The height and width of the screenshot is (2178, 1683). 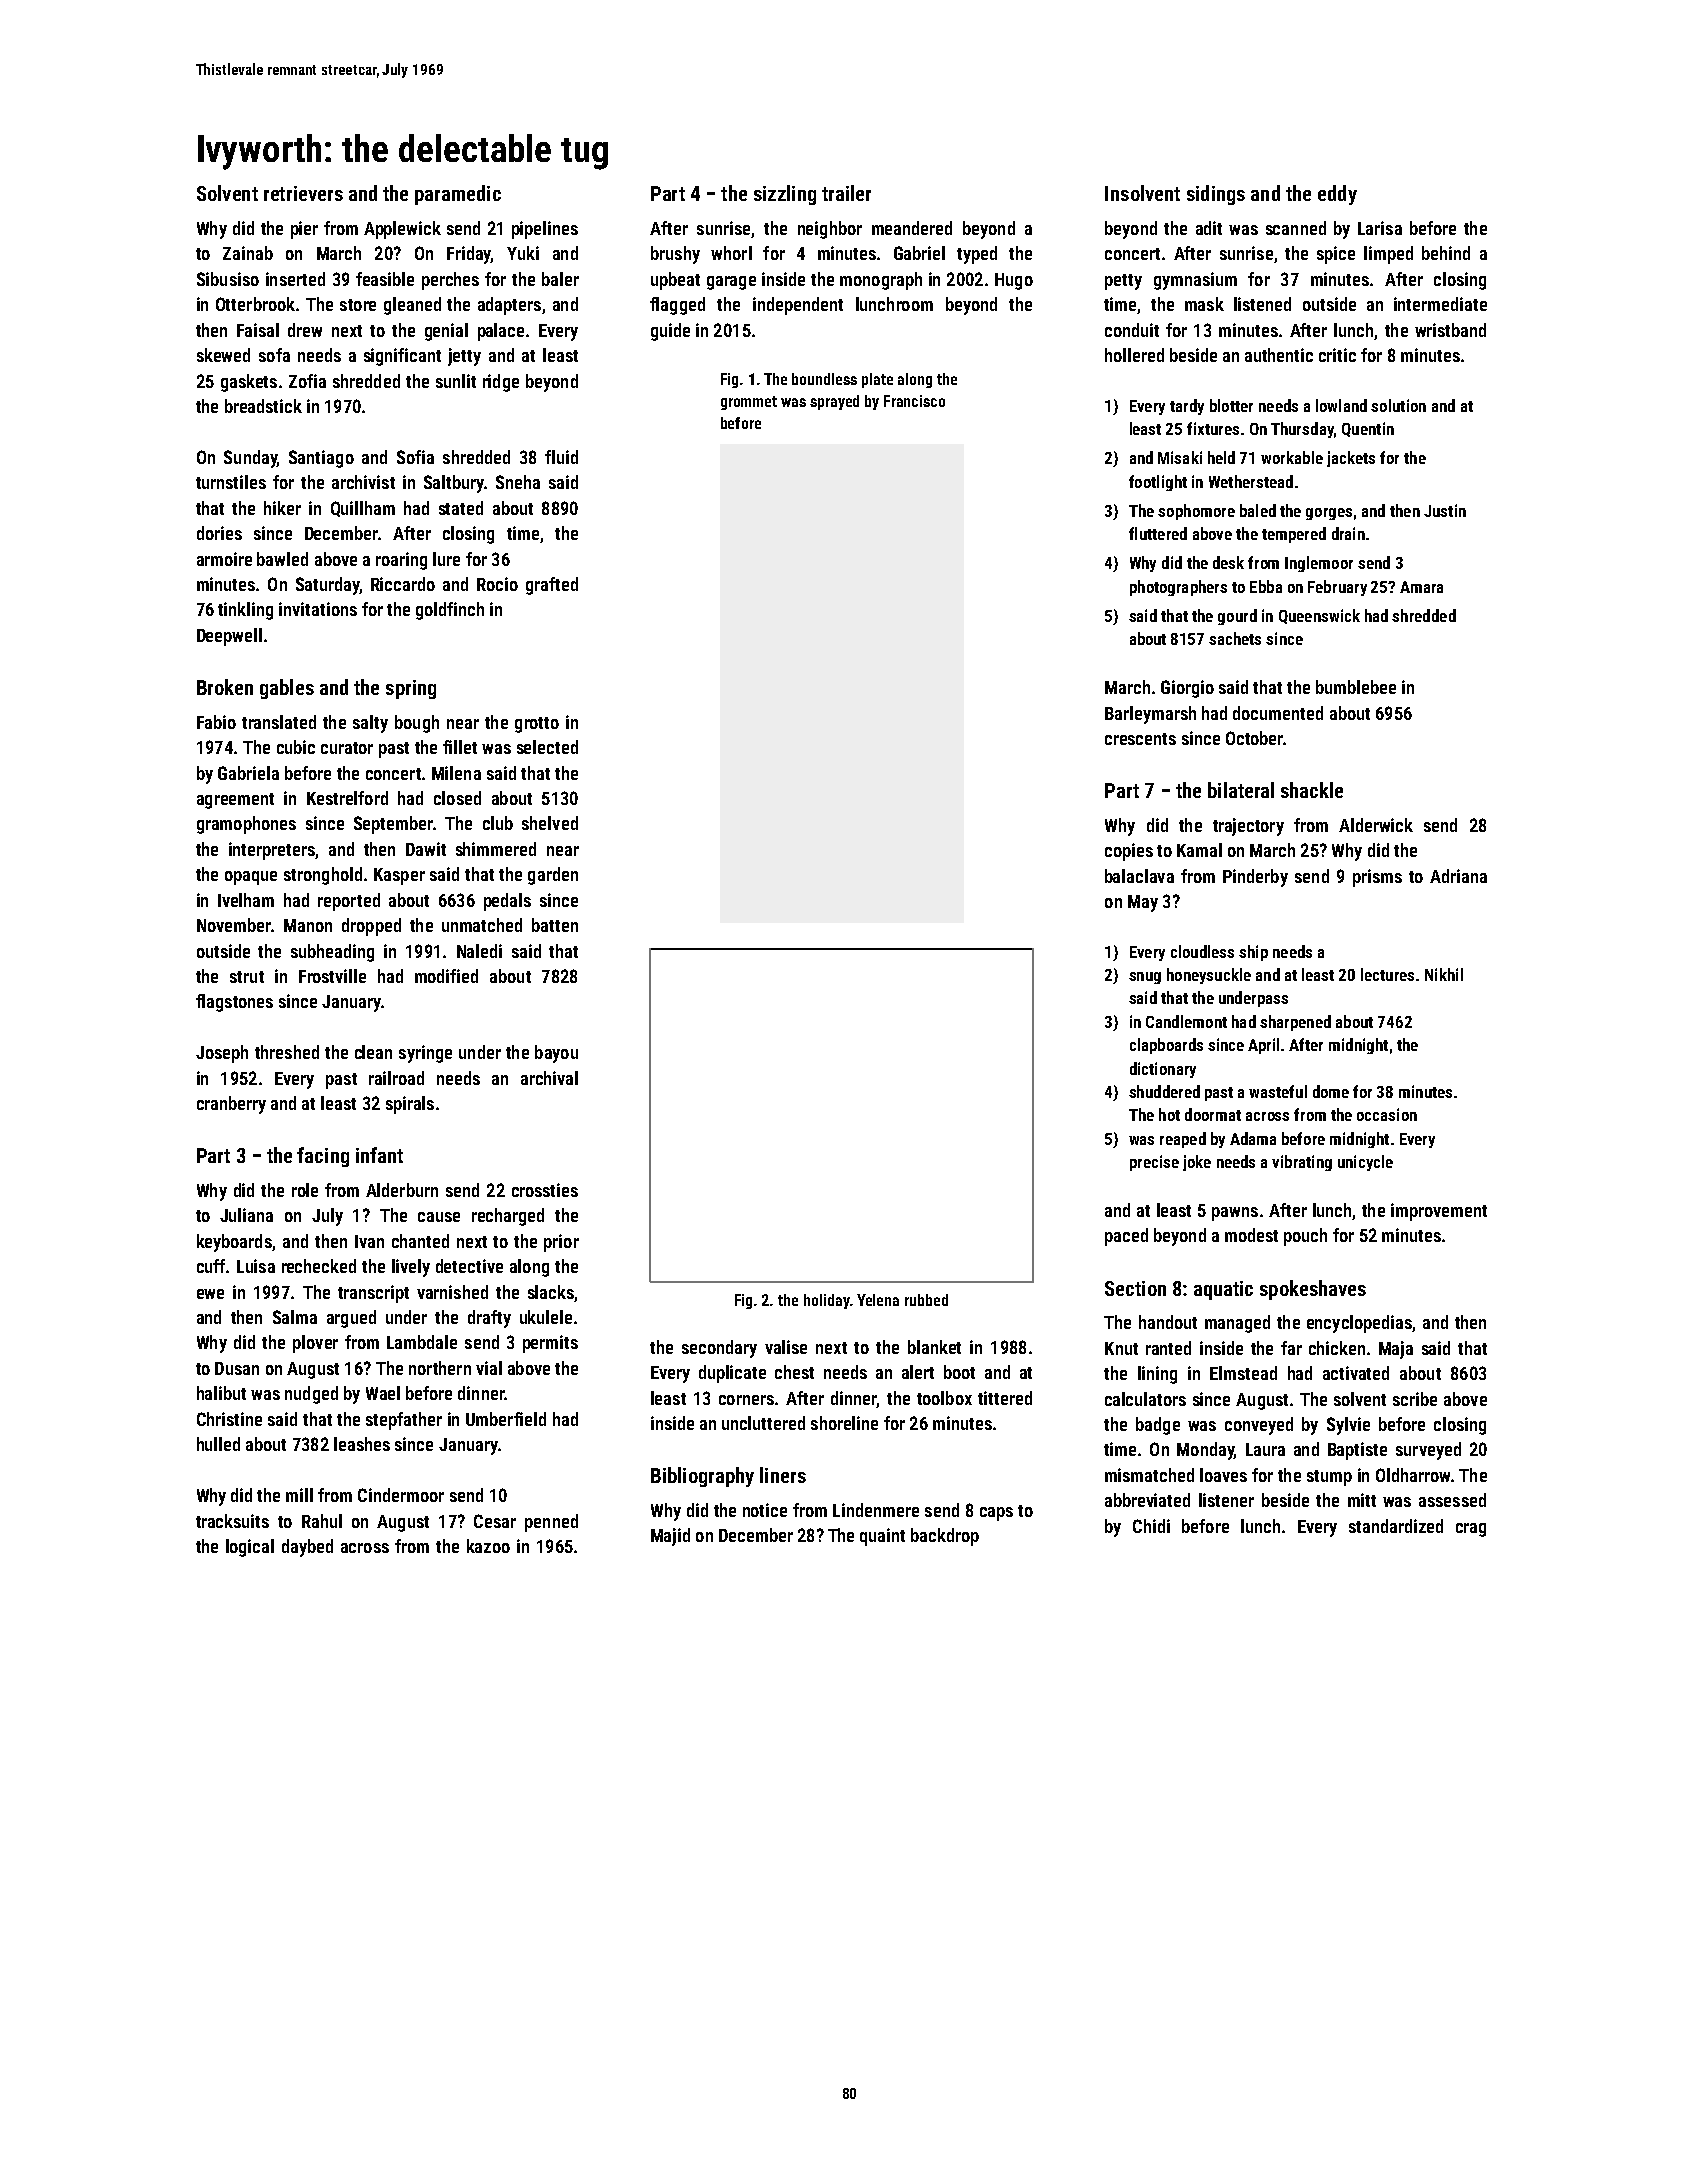 What do you see at coordinates (1123, 282) in the screenshot?
I see `petty` at bounding box center [1123, 282].
